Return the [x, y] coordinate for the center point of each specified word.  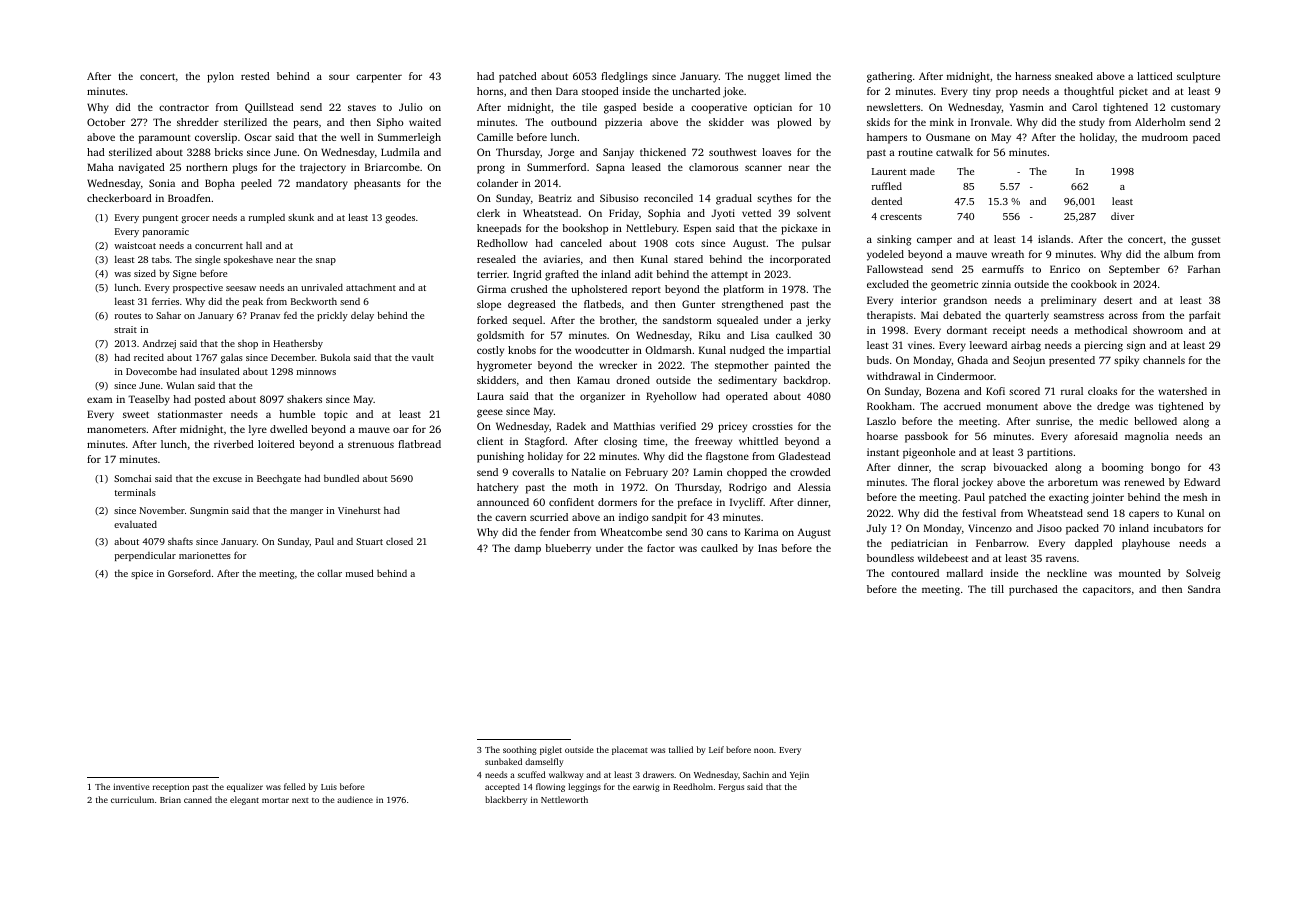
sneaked [1074, 76]
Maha [100, 167]
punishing [500, 457]
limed [798, 76]
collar [329, 573]
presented [1072, 361]
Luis [329, 787]
